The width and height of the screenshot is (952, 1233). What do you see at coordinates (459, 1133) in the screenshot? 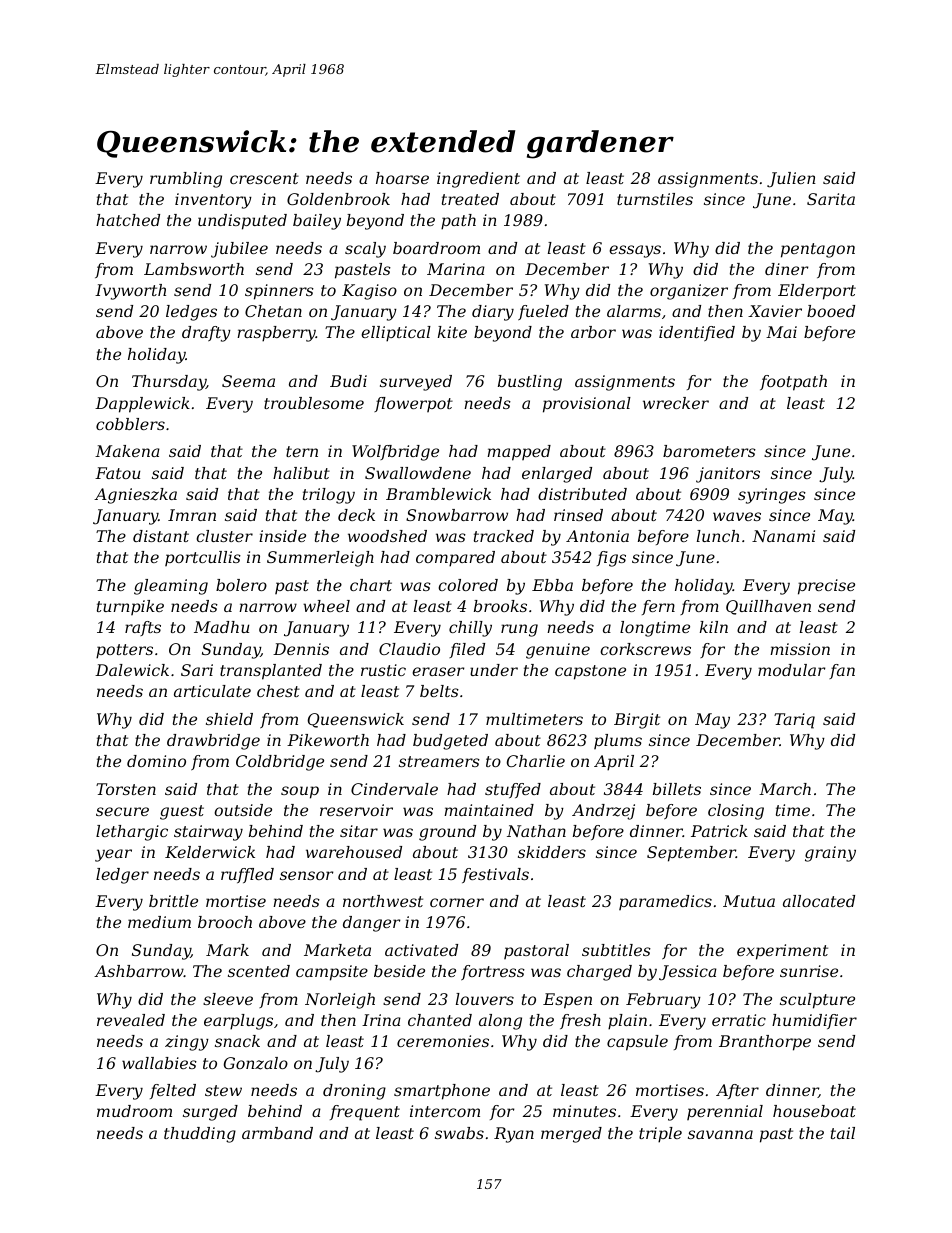
I see `swabs` at bounding box center [459, 1133].
